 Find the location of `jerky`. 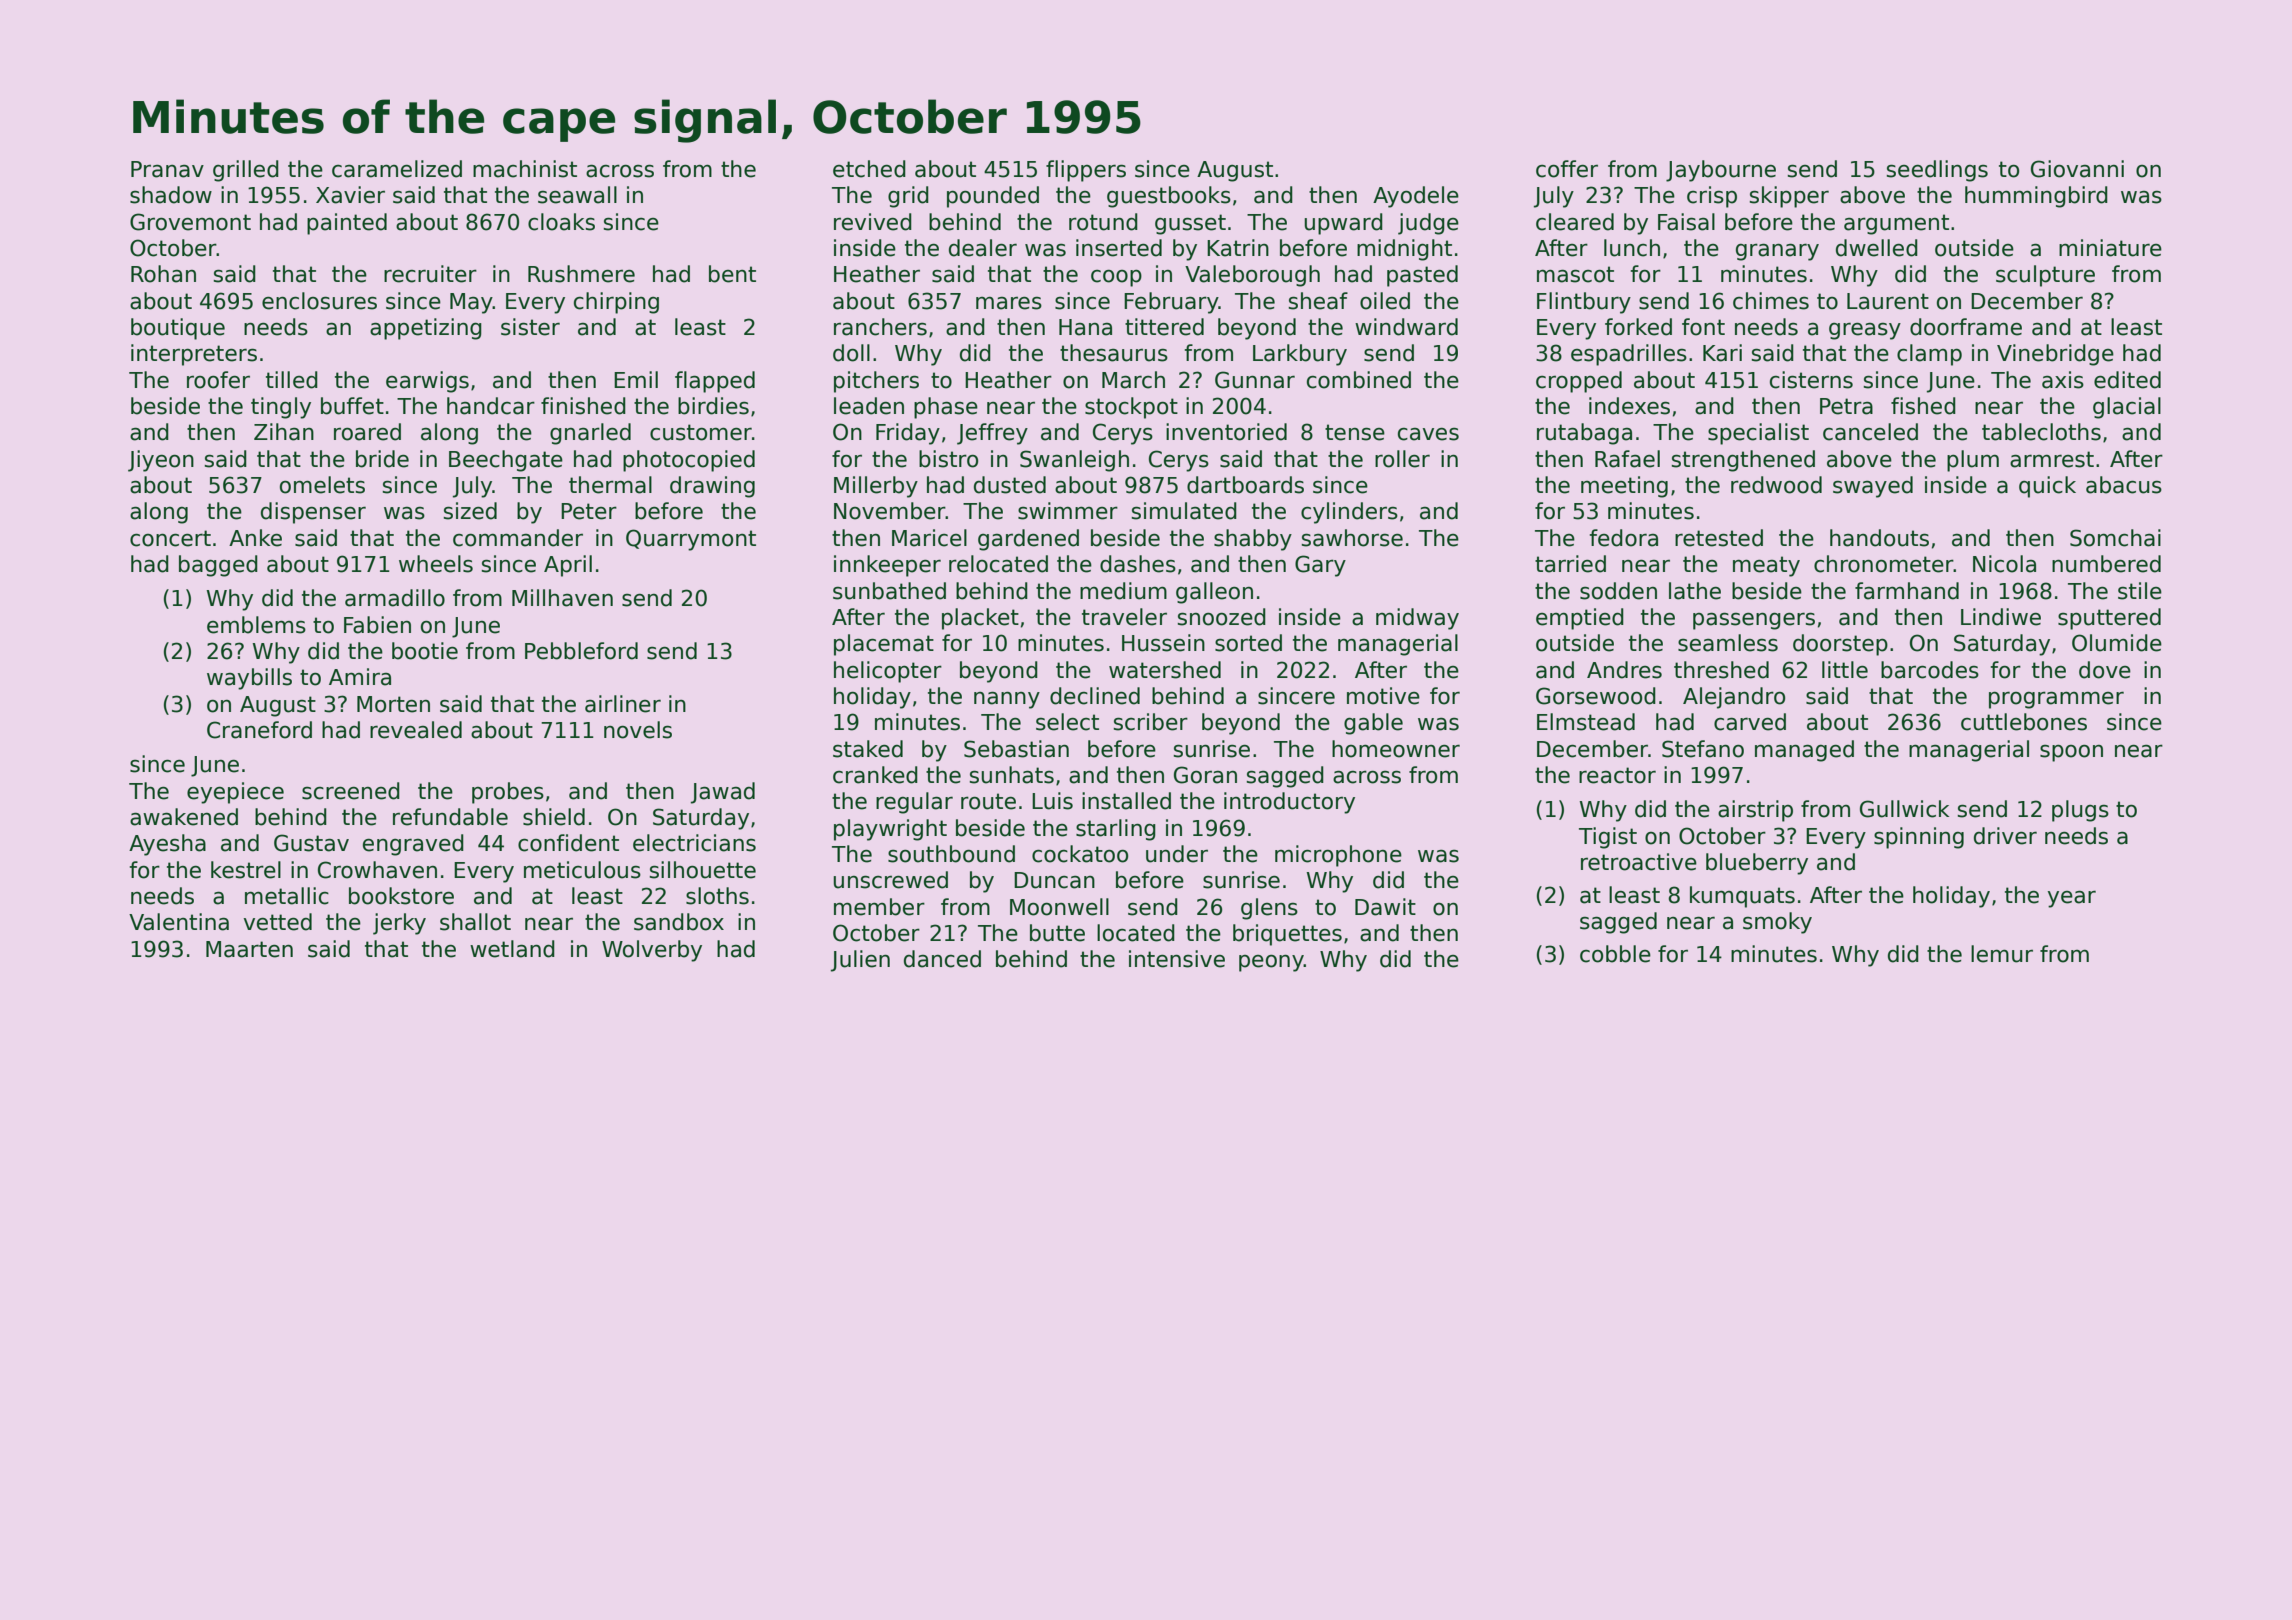

jerky is located at coordinates (399, 924).
